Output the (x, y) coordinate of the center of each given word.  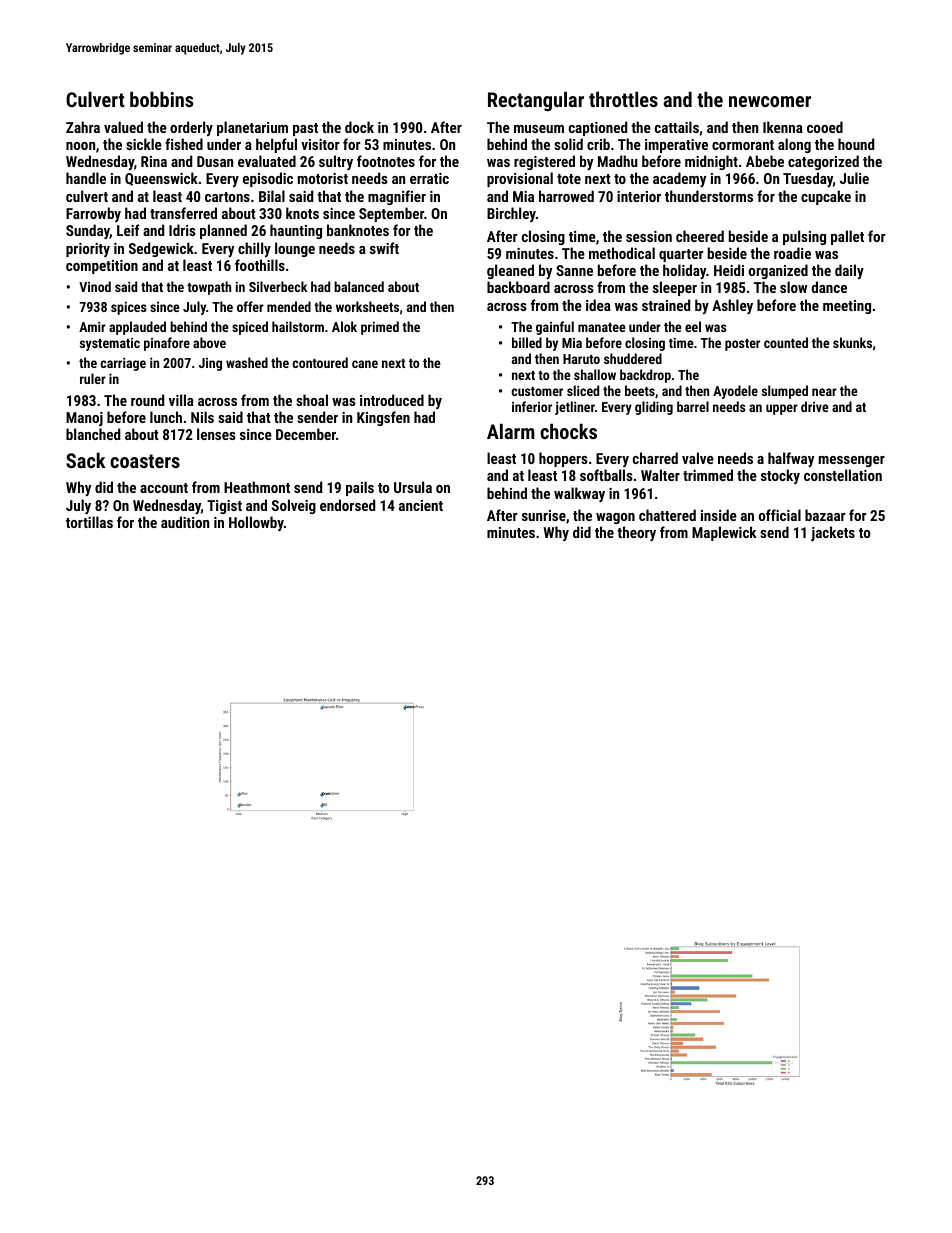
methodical (622, 253)
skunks (852, 342)
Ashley (732, 306)
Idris (182, 230)
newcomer (770, 101)
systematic (110, 344)
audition (185, 522)
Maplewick (724, 533)
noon (80, 146)
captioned (598, 128)
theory (636, 533)
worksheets (367, 306)
